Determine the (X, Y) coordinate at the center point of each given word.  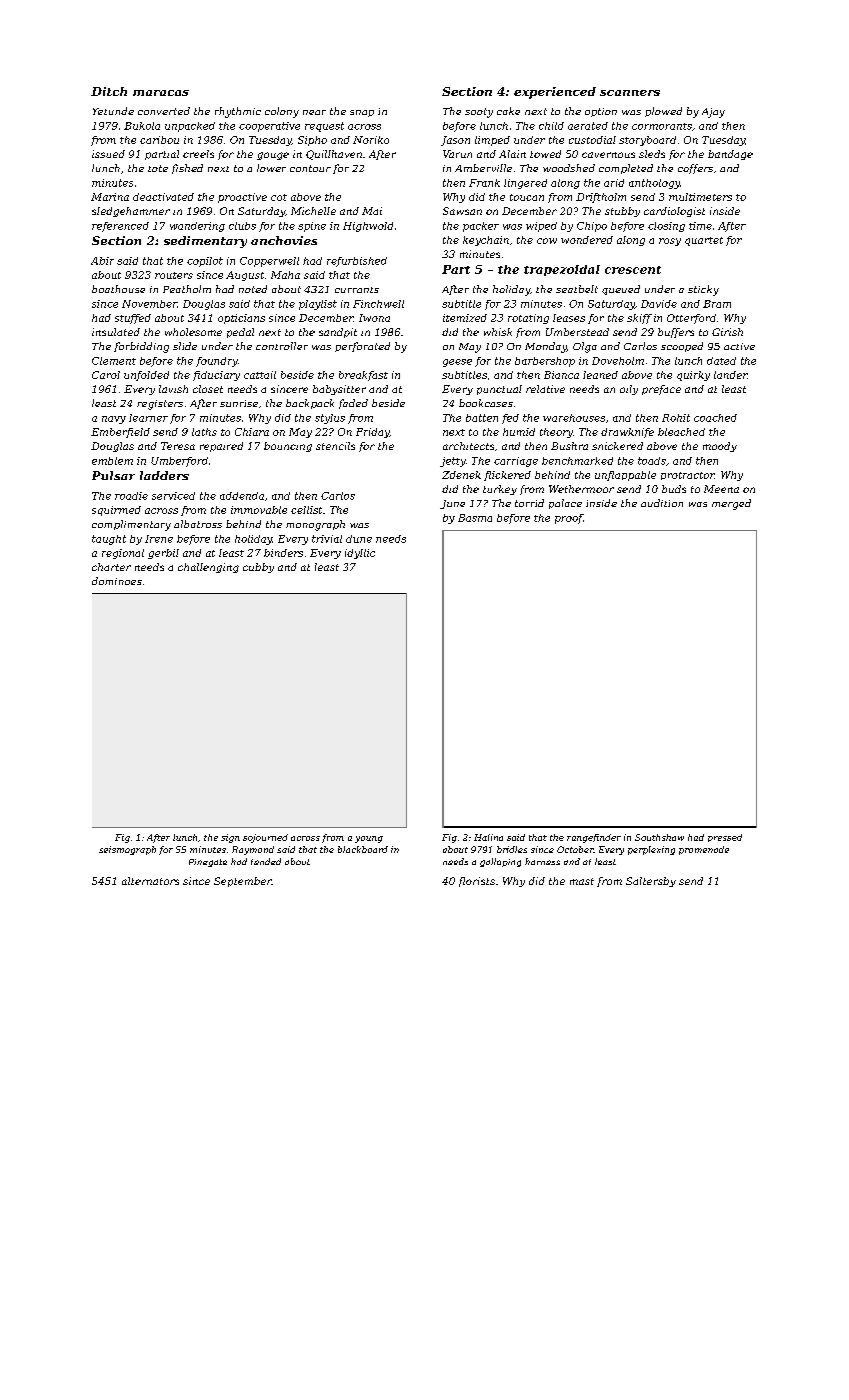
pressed (725, 838)
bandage (730, 155)
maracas (161, 93)
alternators (150, 881)
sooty (479, 113)
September (243, 882)
